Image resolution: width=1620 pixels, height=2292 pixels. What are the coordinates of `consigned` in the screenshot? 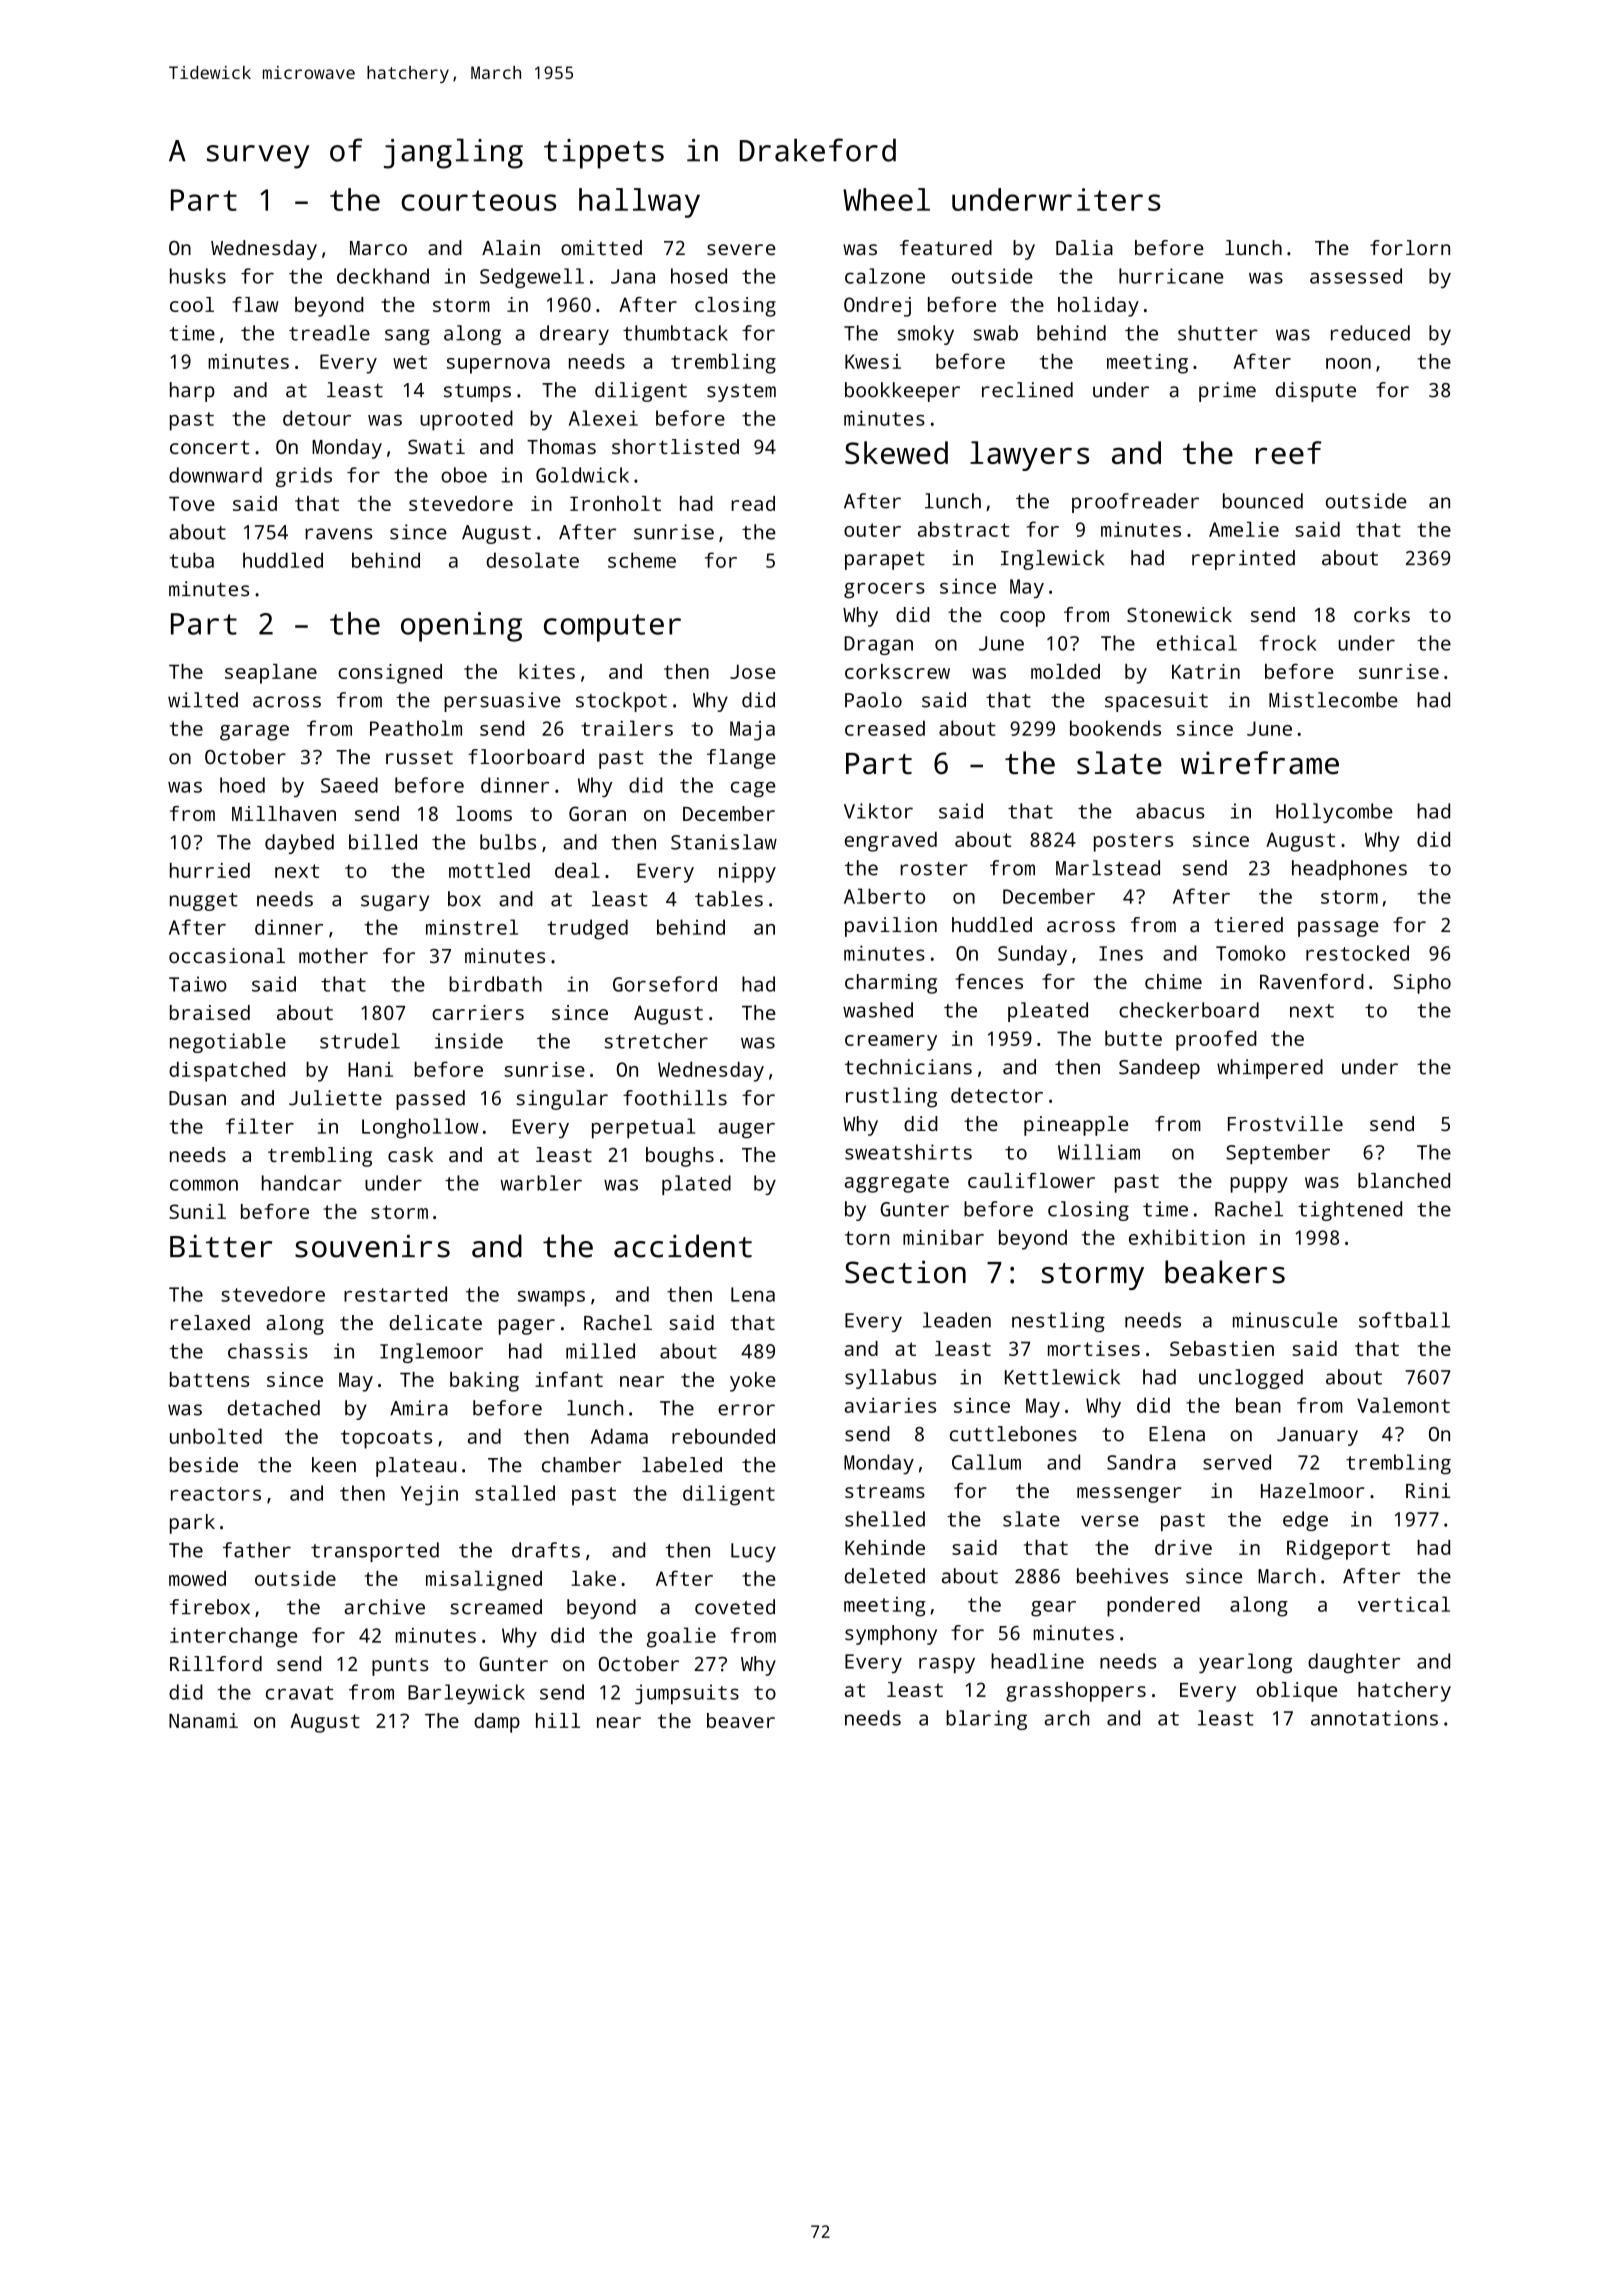 It's located at (390, 674).
